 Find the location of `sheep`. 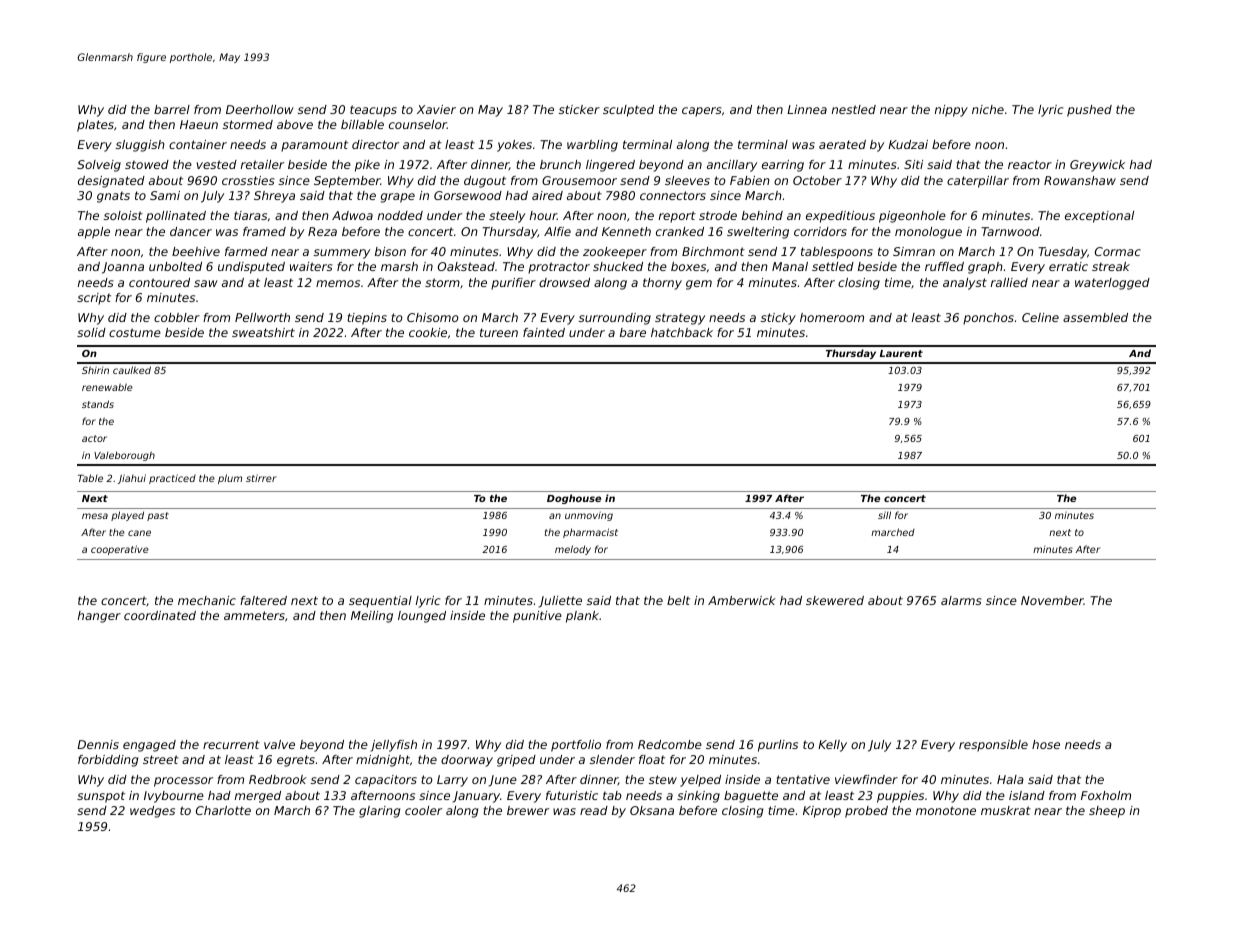

sheep is located at coordinates (1107, 812).
